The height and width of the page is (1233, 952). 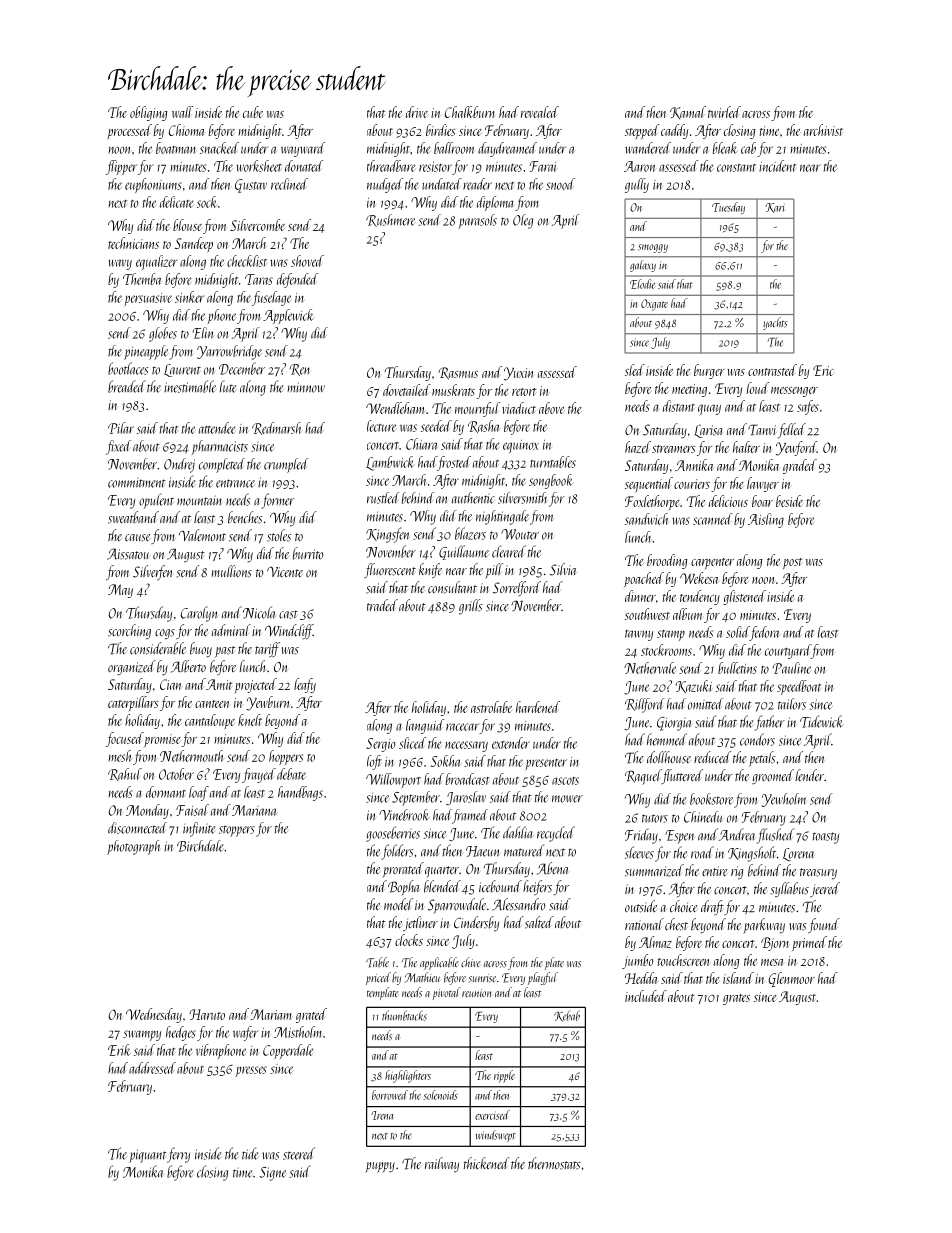 I want to click on Chalkburn, so click(x=470, y=112).
